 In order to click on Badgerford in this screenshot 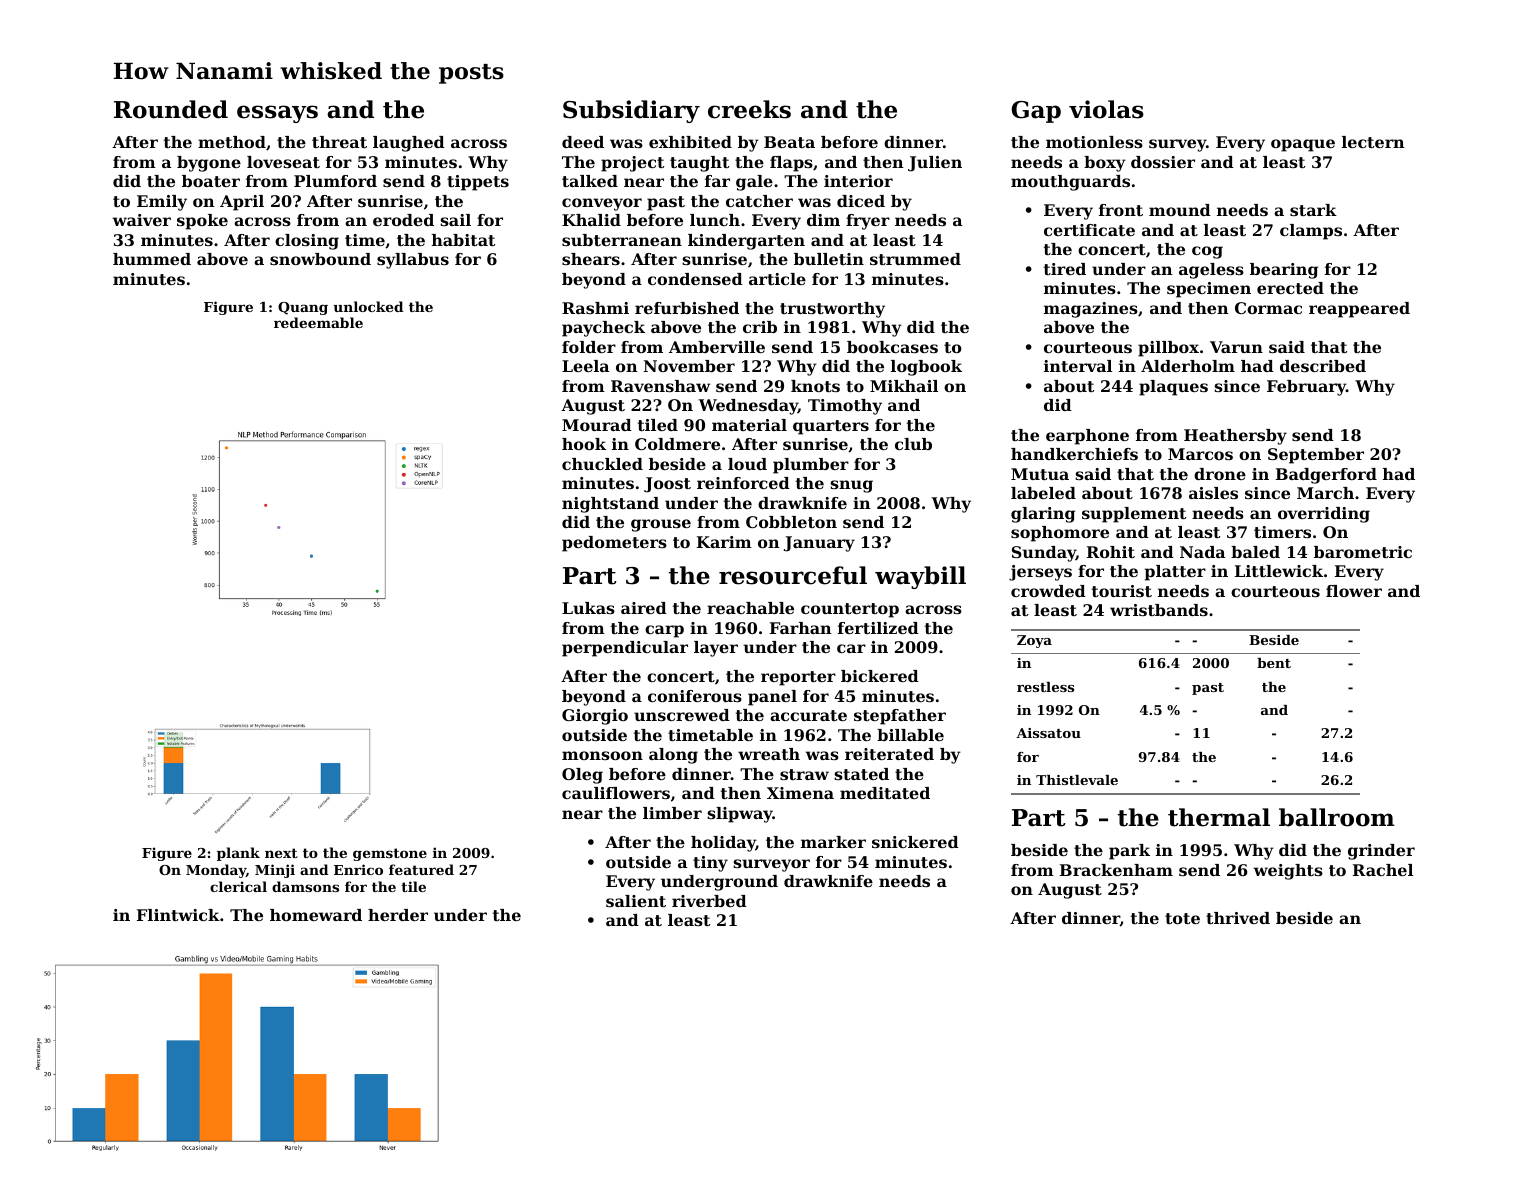, I will do `click(1326, 476)`.
